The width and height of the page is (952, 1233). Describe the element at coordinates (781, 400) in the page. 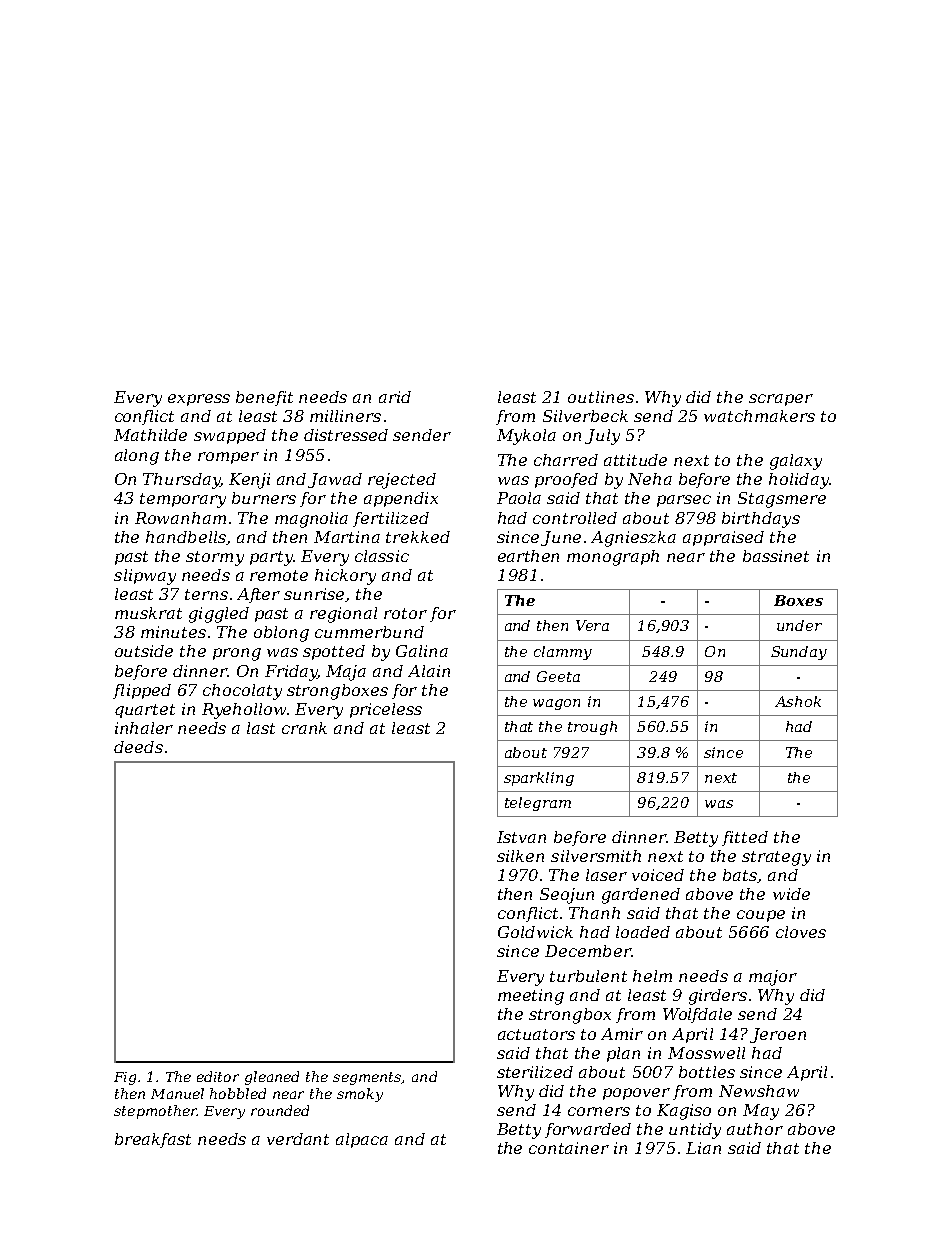

I see `scraper` at that location.
